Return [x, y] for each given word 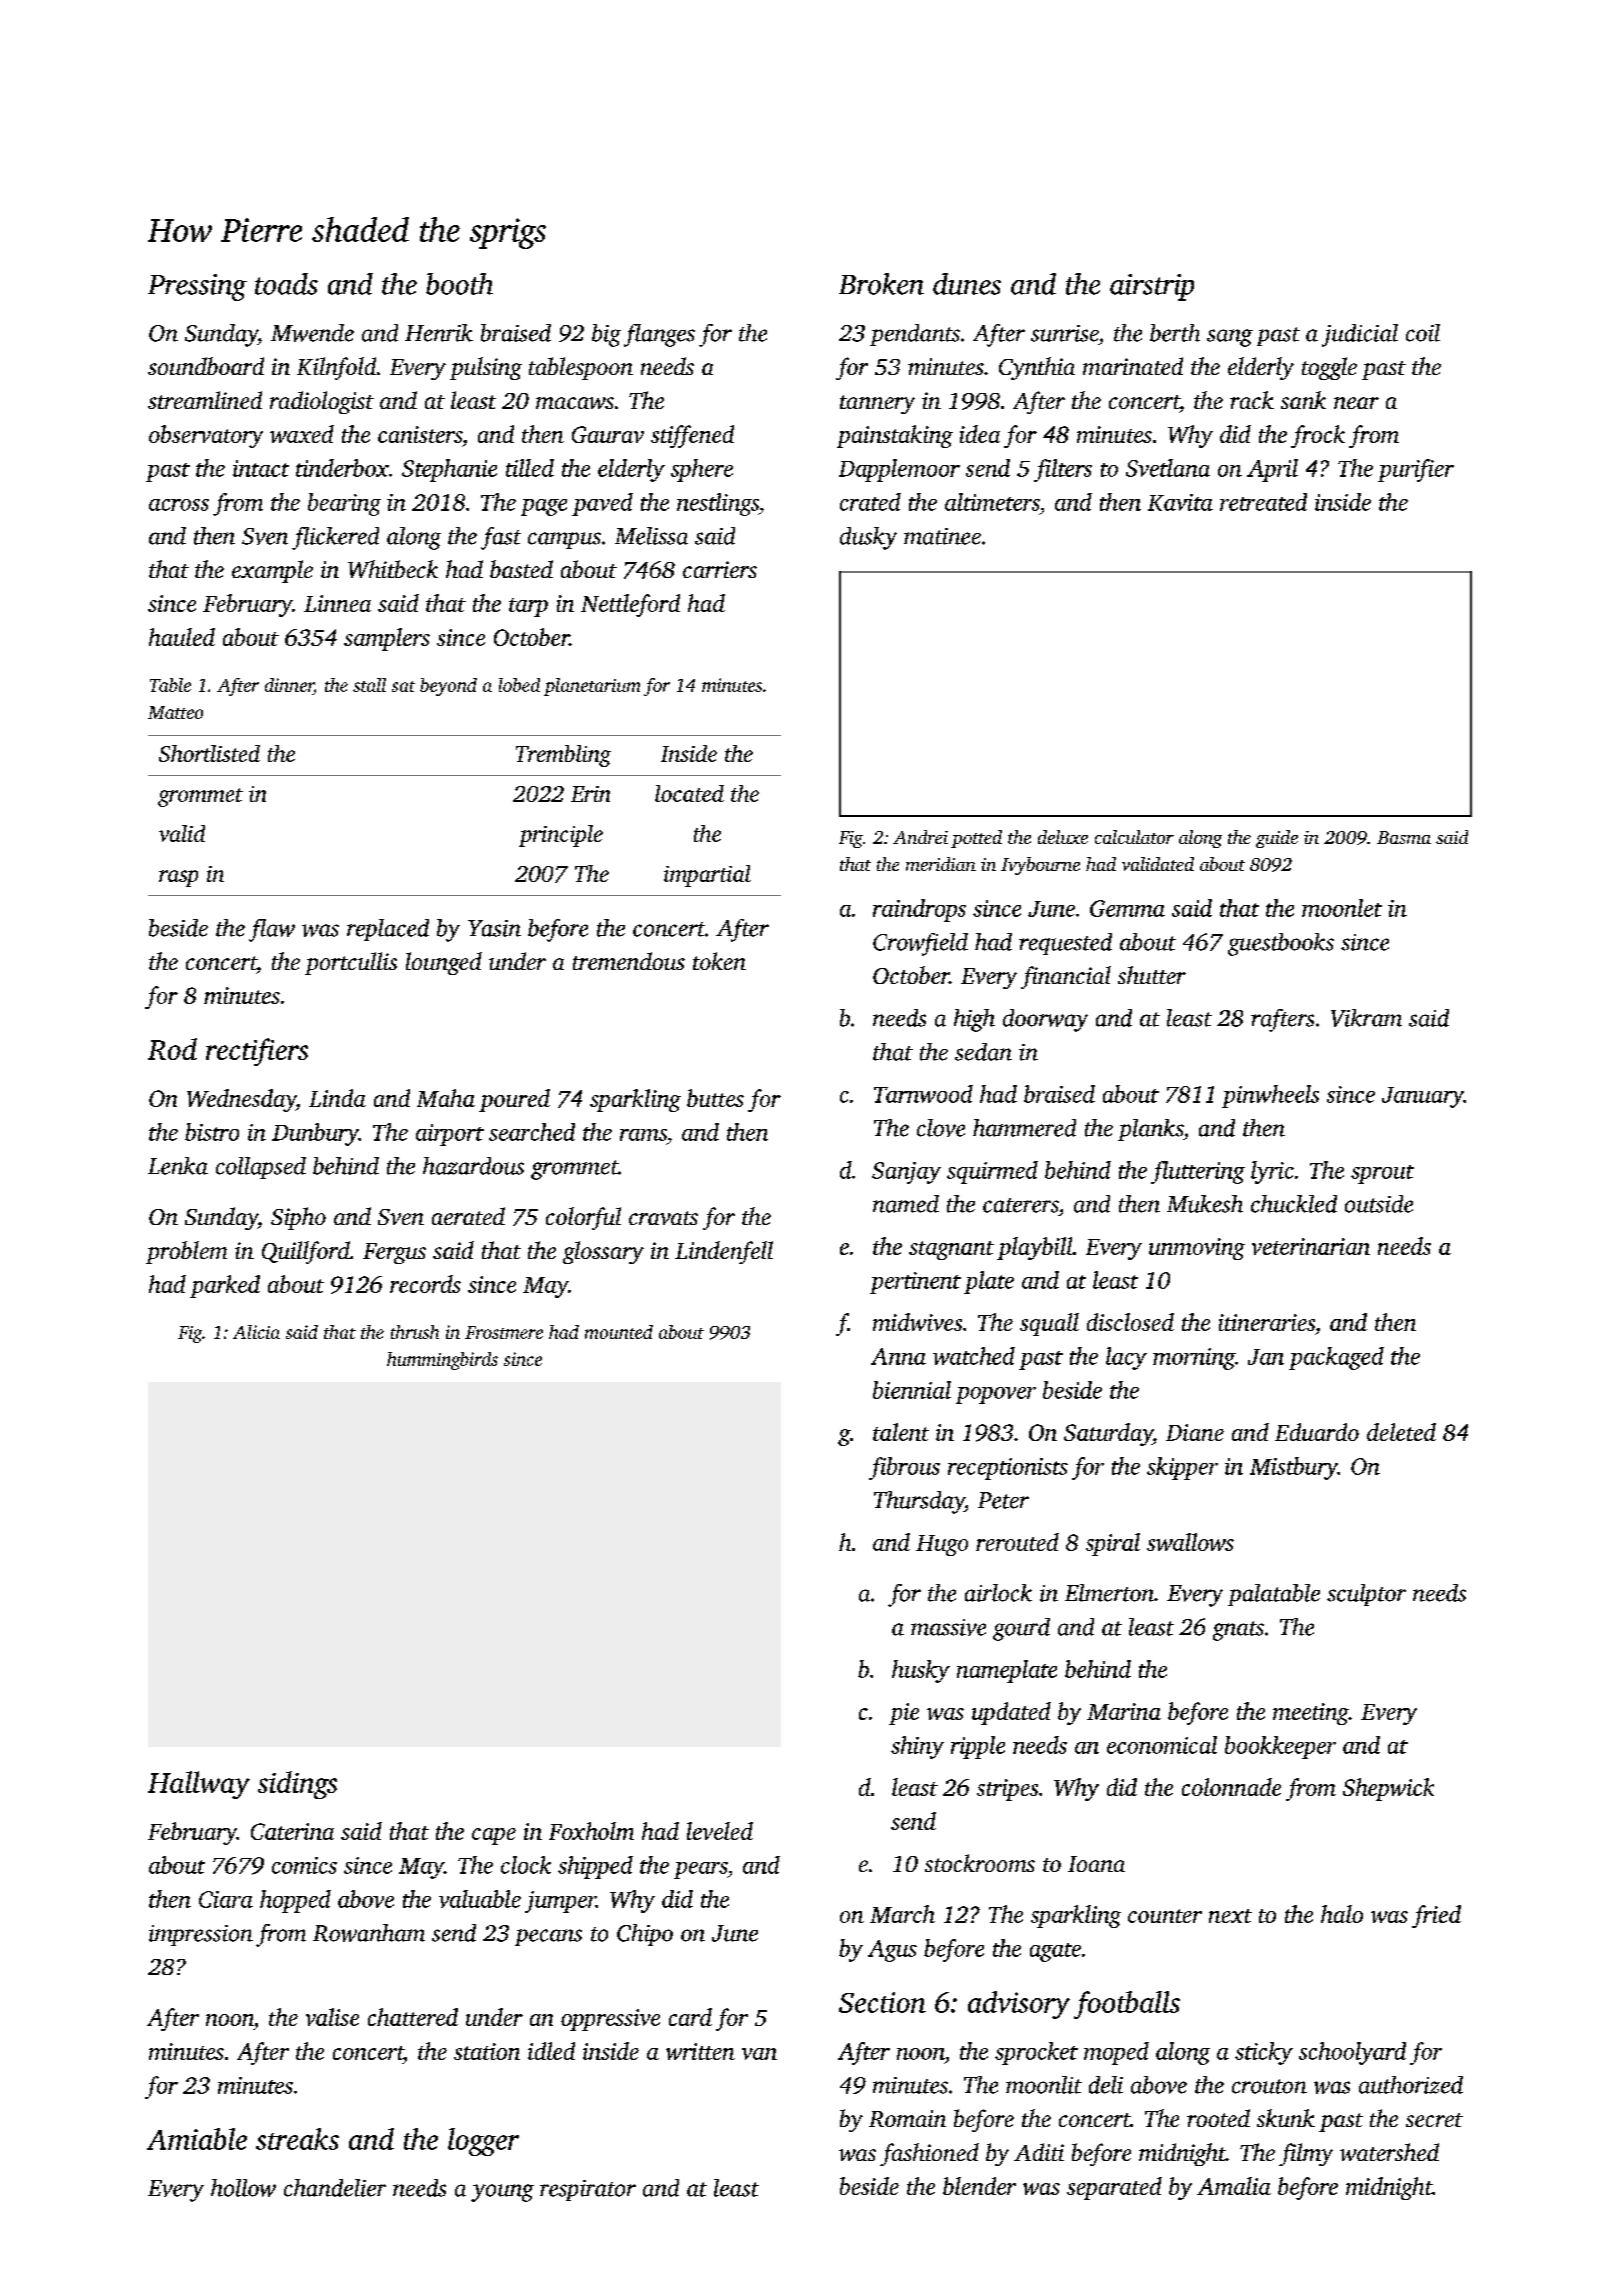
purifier [1416, 470]
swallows [1190, 1542]
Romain [907, 2118]
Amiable [197, 2139]
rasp [178, 878]
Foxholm [591, 1831]
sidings [297, 1785]
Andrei [920, 837]
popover [996, 1395]
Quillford [306, 1252]
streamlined [205, 400]
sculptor [1366, 1595]
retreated [1263, 502]
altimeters [992, 502]
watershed [1389, 2152]
